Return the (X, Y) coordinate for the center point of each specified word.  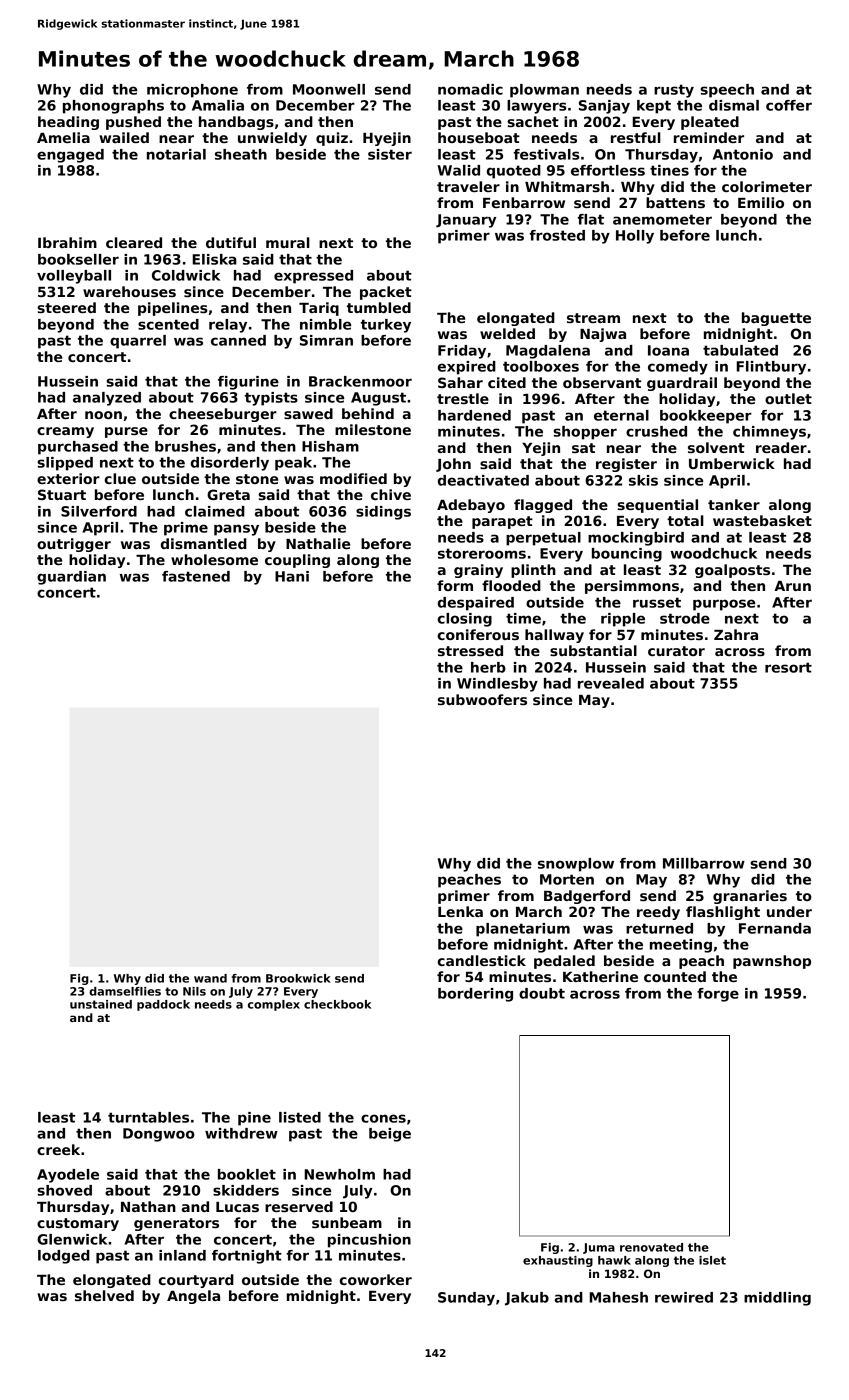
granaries (750, 897)
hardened (474, 415)
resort (788, 667)
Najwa (603, 335)
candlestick (482, 960)
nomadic (470, 89)
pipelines (173, 309)
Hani (292, 576)
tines (669, 170)
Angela (193, 1297)
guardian (71, 578)
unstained (101, 1004)
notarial (176, 154)
